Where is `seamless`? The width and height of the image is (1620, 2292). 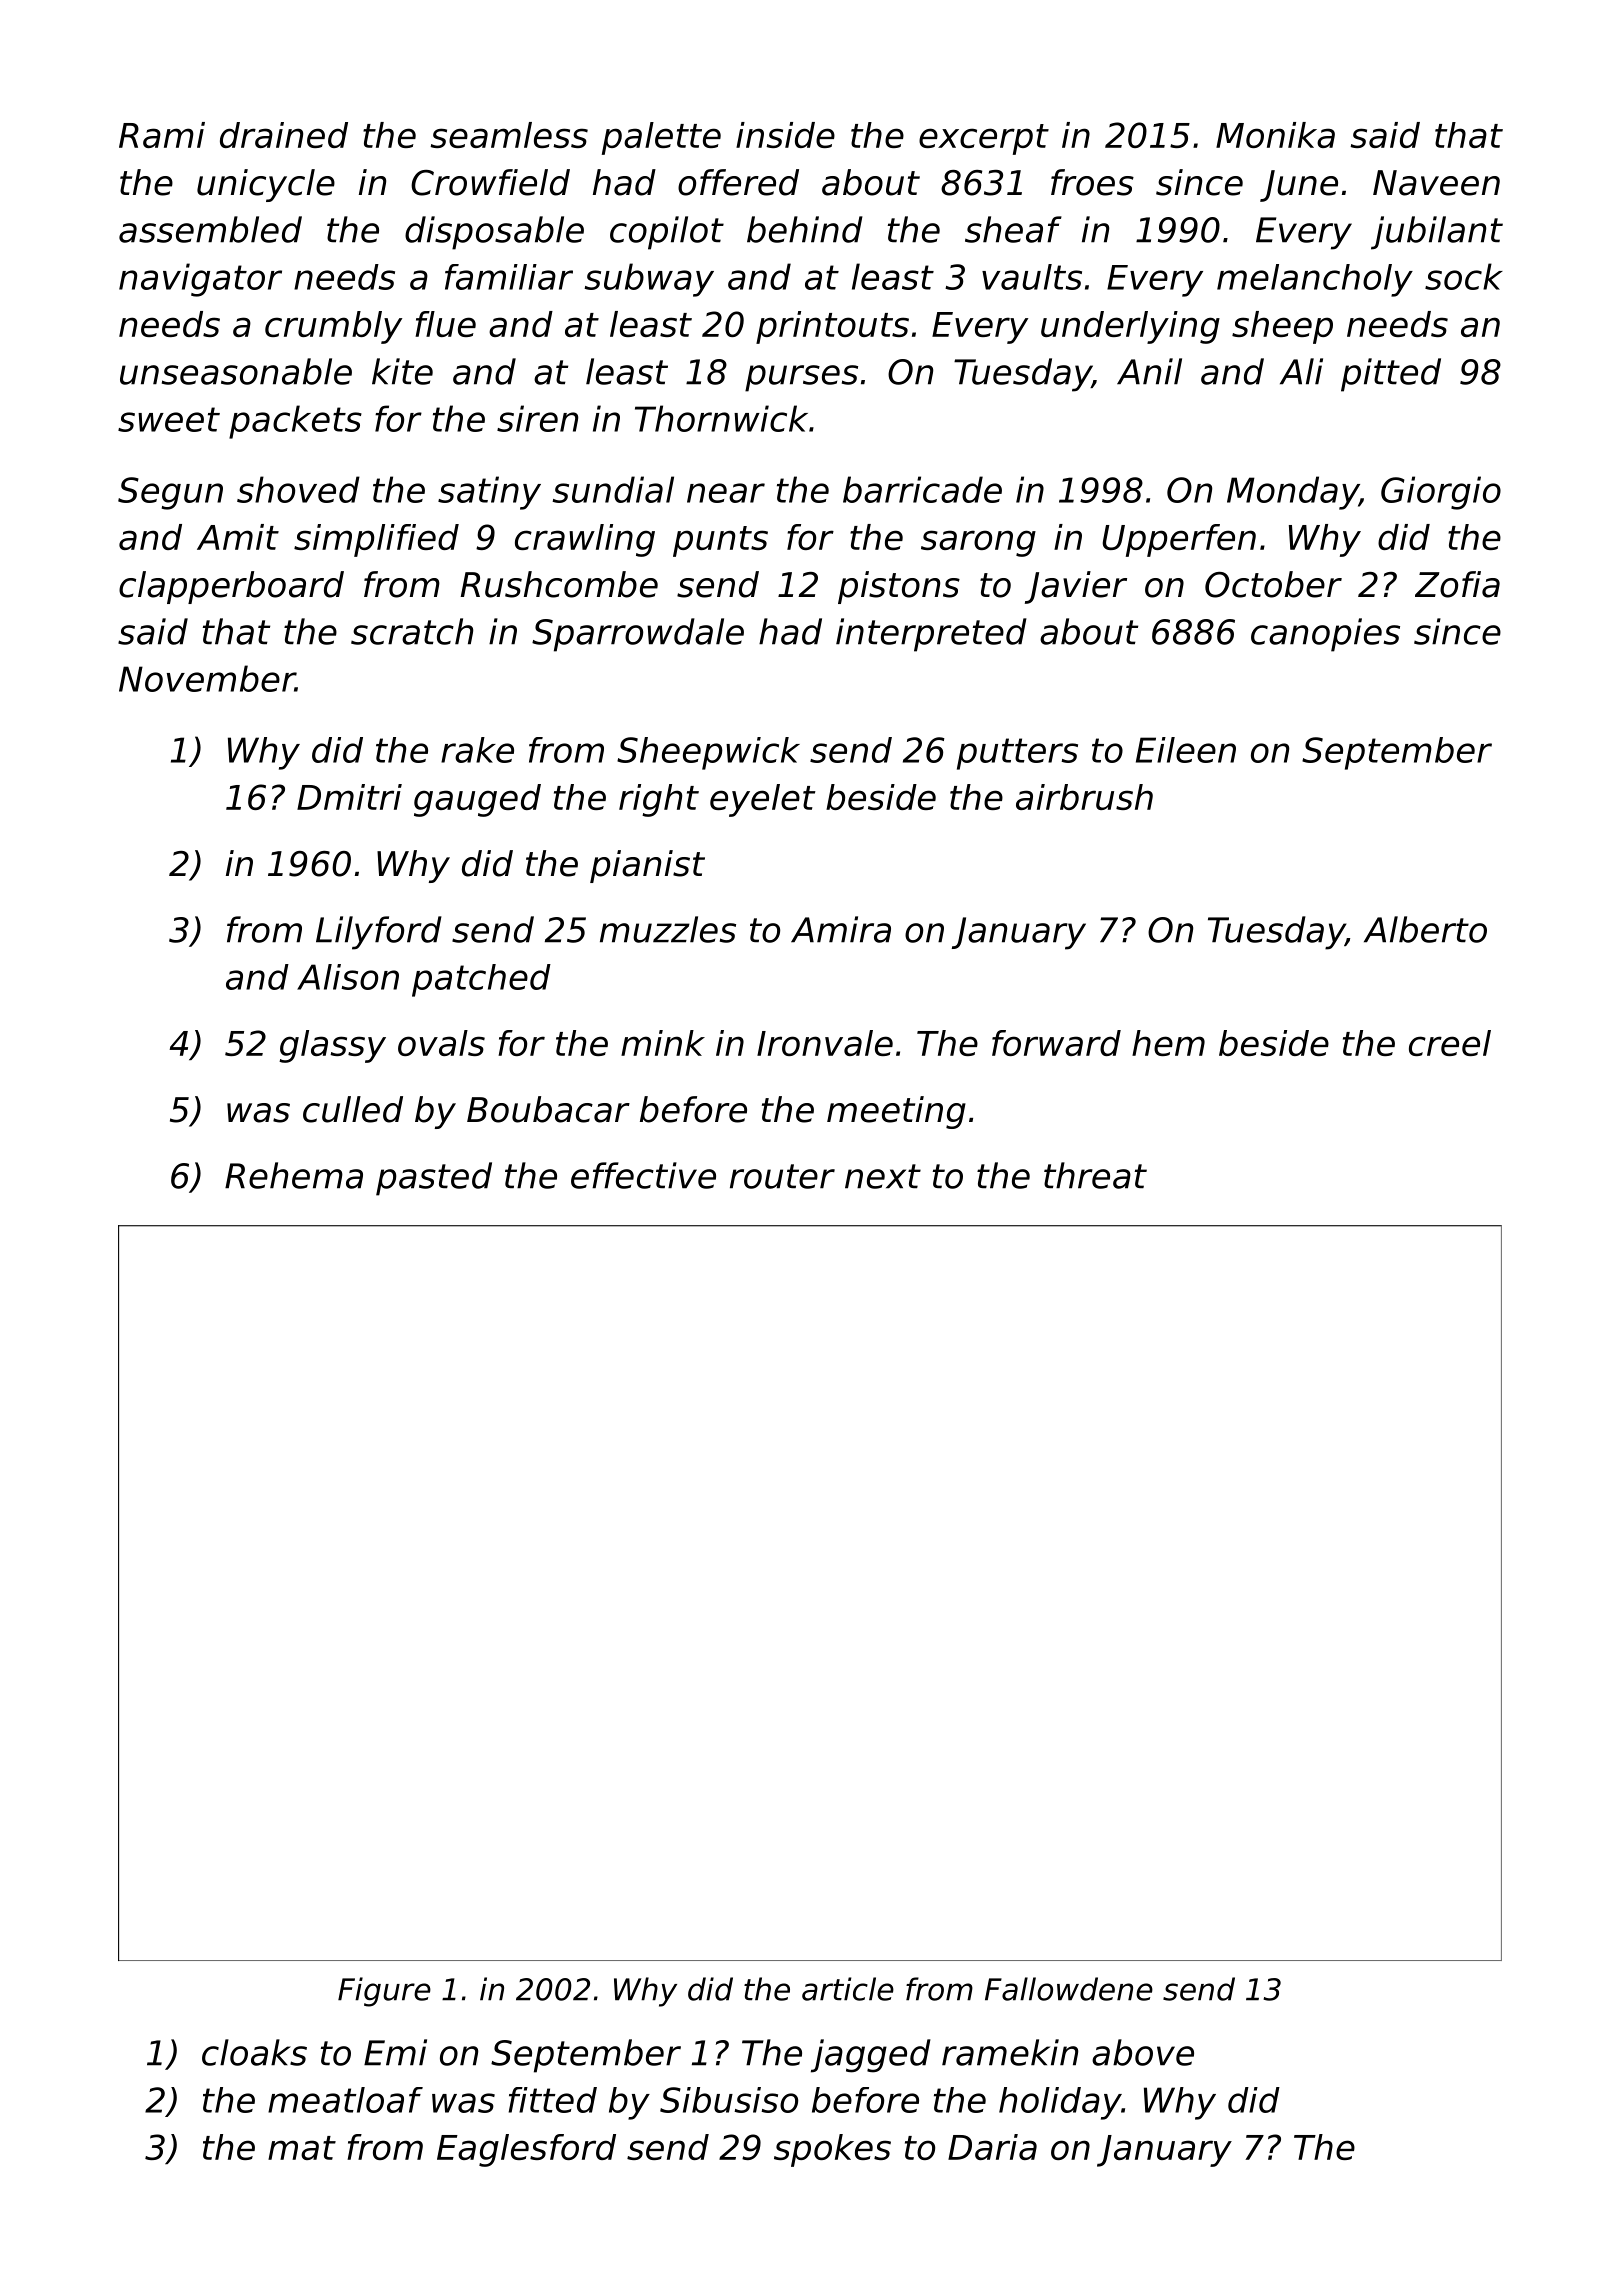
seamless is located at coordinates (509, 135).
